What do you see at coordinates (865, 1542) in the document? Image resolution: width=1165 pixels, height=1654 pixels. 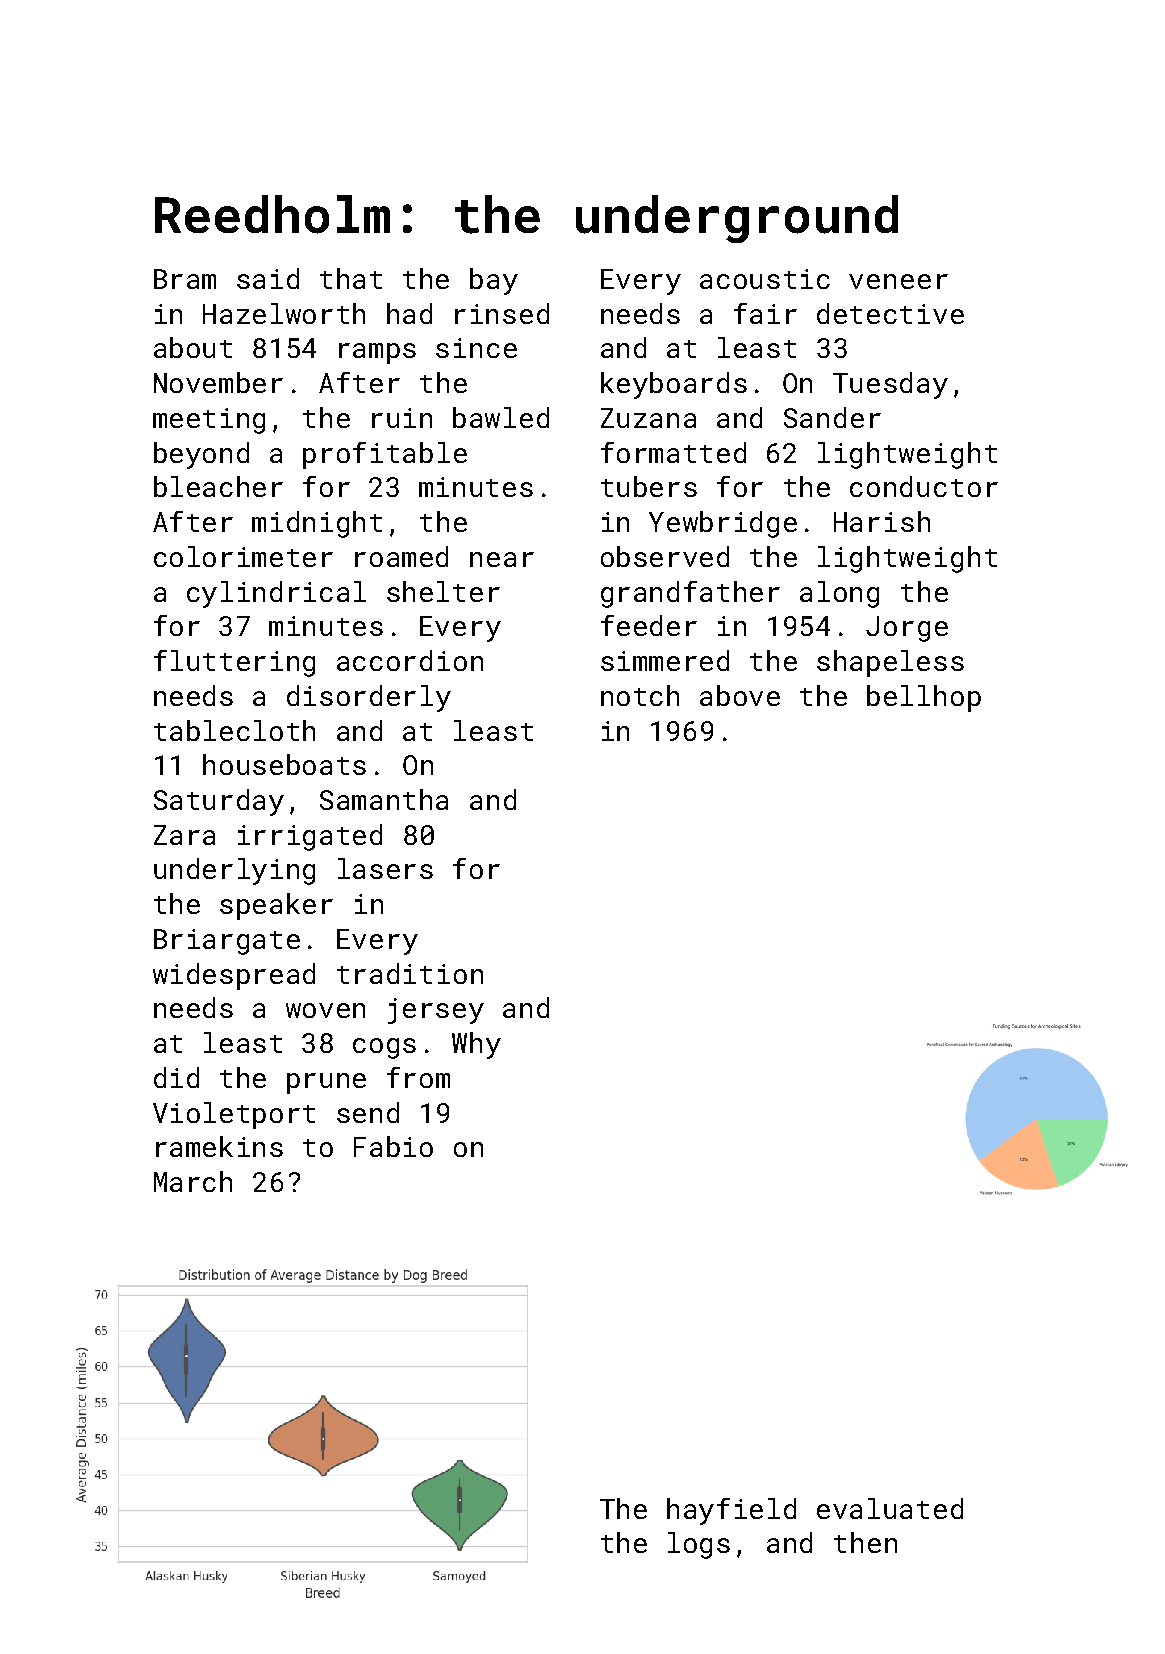 I see `then` at bounding box center [865, 1542].
